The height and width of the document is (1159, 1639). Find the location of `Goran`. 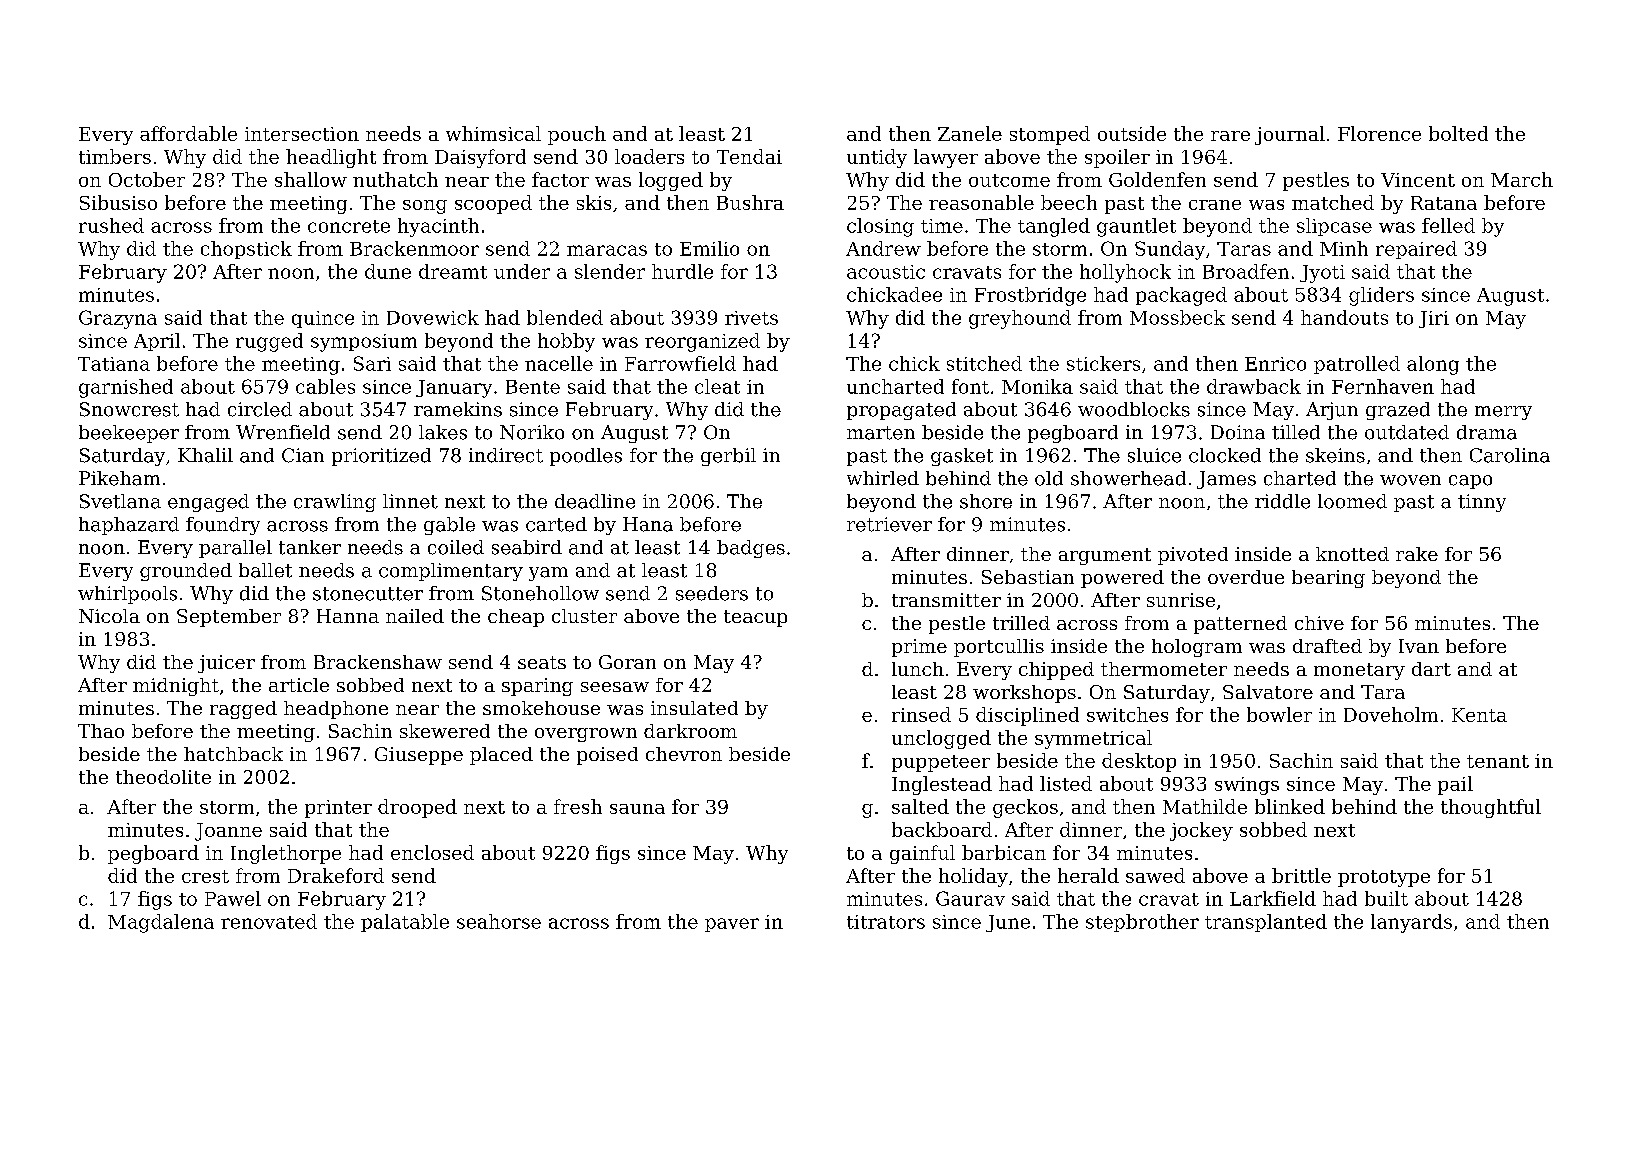

Goran is located at coordinates (627, 662).
